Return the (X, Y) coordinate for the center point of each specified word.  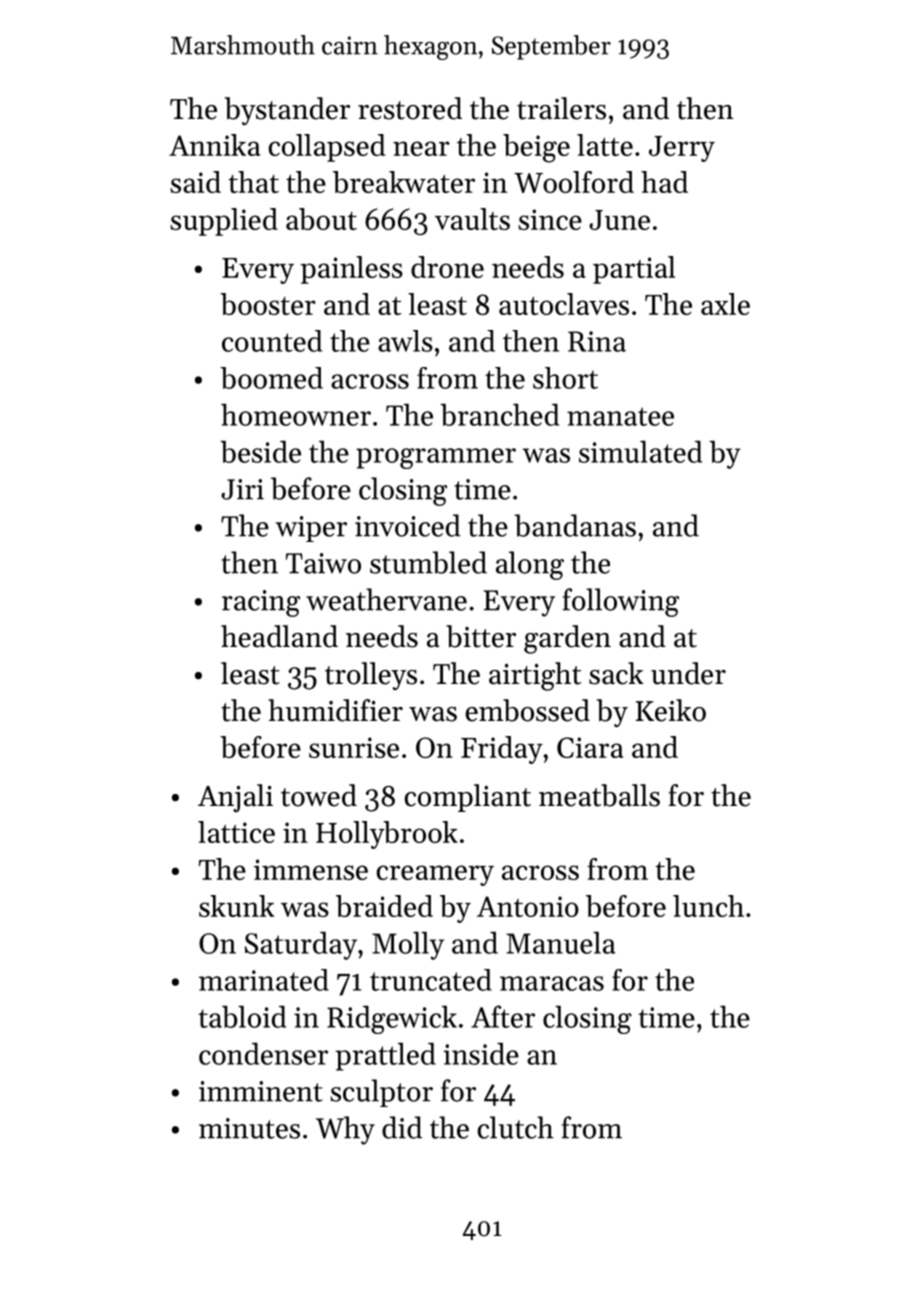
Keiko (671, 710)
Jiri (242, 489)
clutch (515, 1127)
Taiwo (323, 563)
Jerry (682, 149)
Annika (214, 145)
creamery (435, 875)
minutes (249, 1128)
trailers (561, 108)
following (621, 602)
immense (311, 869)
